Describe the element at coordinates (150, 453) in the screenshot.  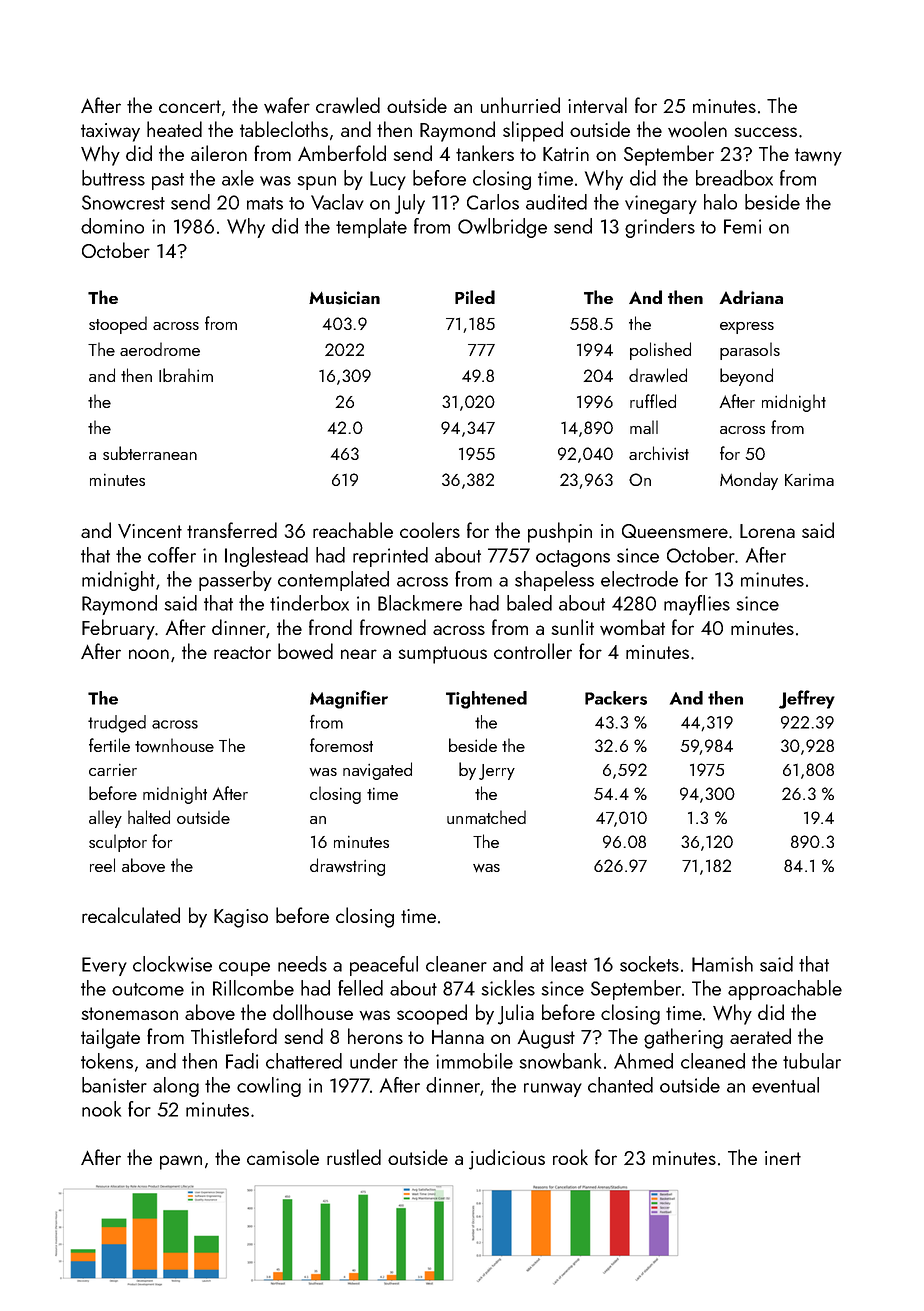
I see `subterranean` at that location.
